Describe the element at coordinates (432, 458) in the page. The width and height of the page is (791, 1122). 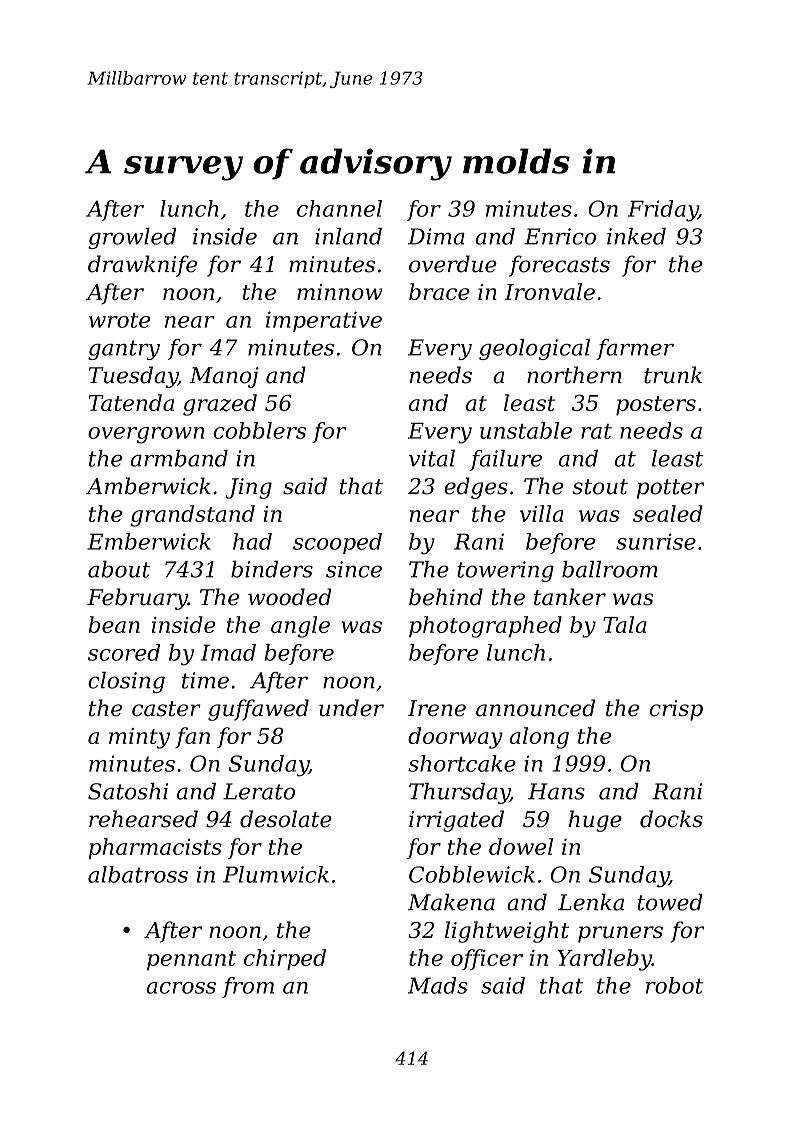
I see `vital` at that location.
